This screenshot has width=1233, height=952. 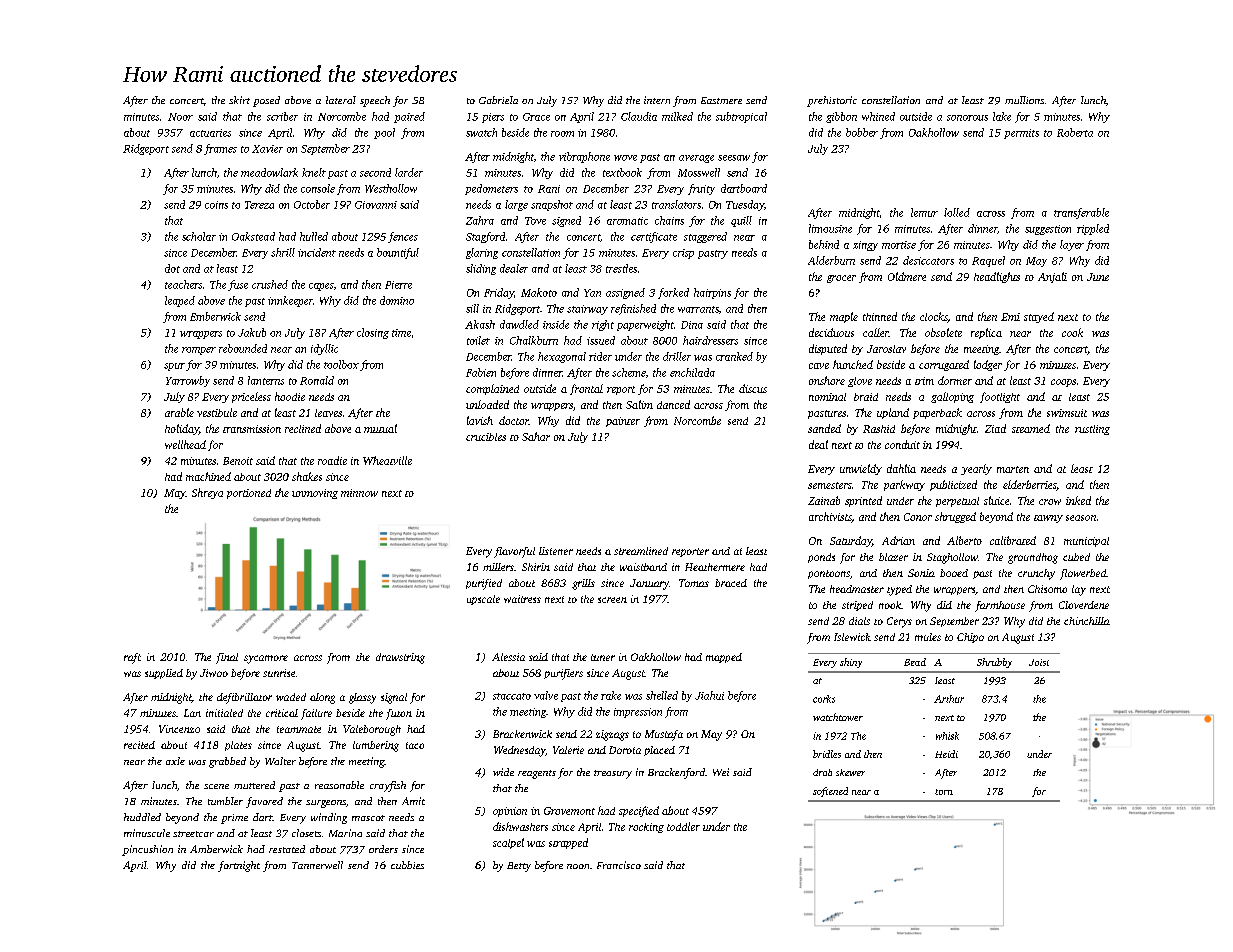 What do you see at coordinates (329, 818) in the screenshot?
I see `winding` at bounding box center [329, 818].
